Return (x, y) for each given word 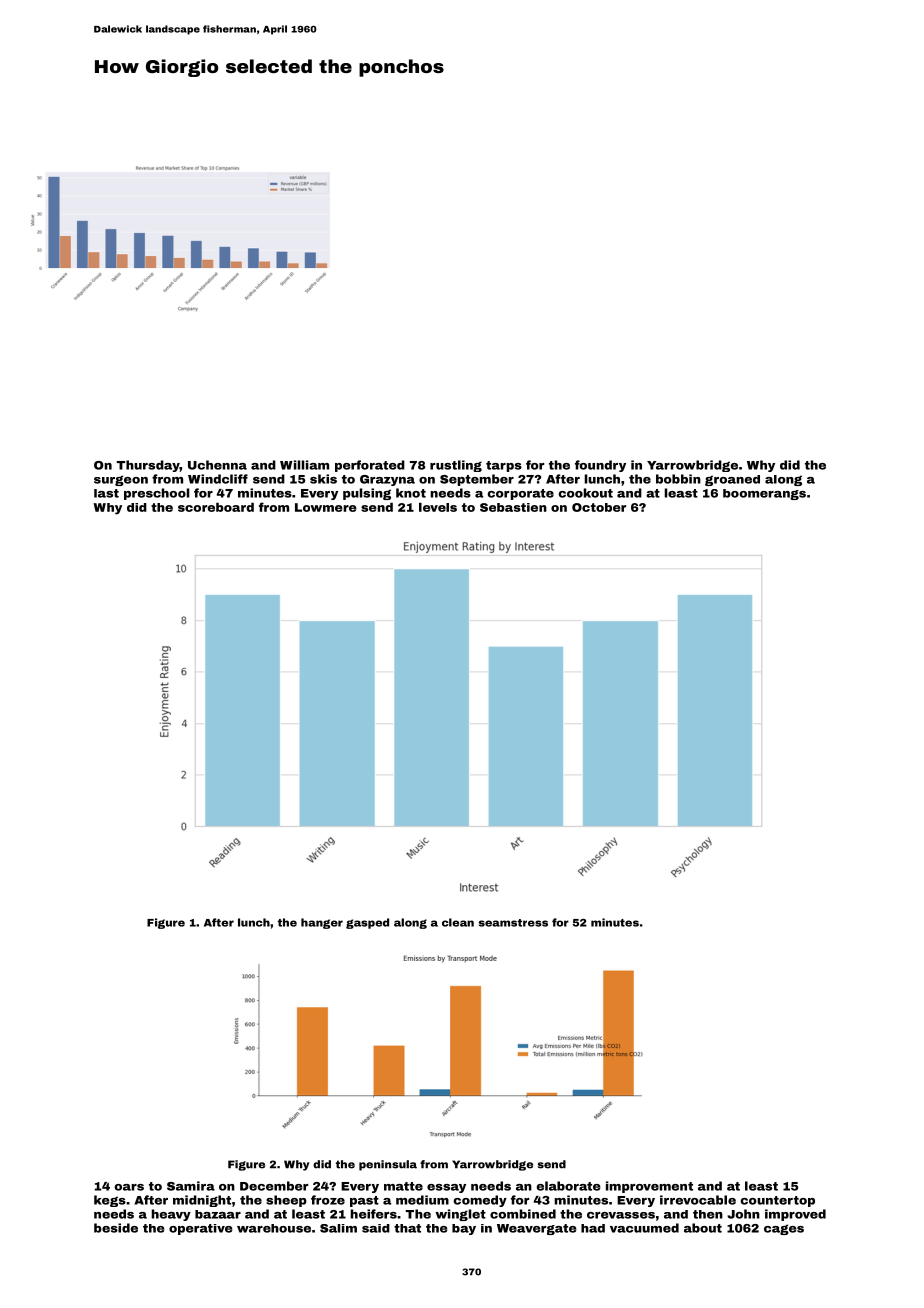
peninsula (388, 1165)
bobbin (678, 479)
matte (403, 1186)
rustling (456, 466)
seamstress (513, 923)
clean (458, 922)
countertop (778, 1201)
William (304, 465)
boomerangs (764, 494)
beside (116, 1228)
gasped (367, 923)
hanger (322, 923)
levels (438, 507)
